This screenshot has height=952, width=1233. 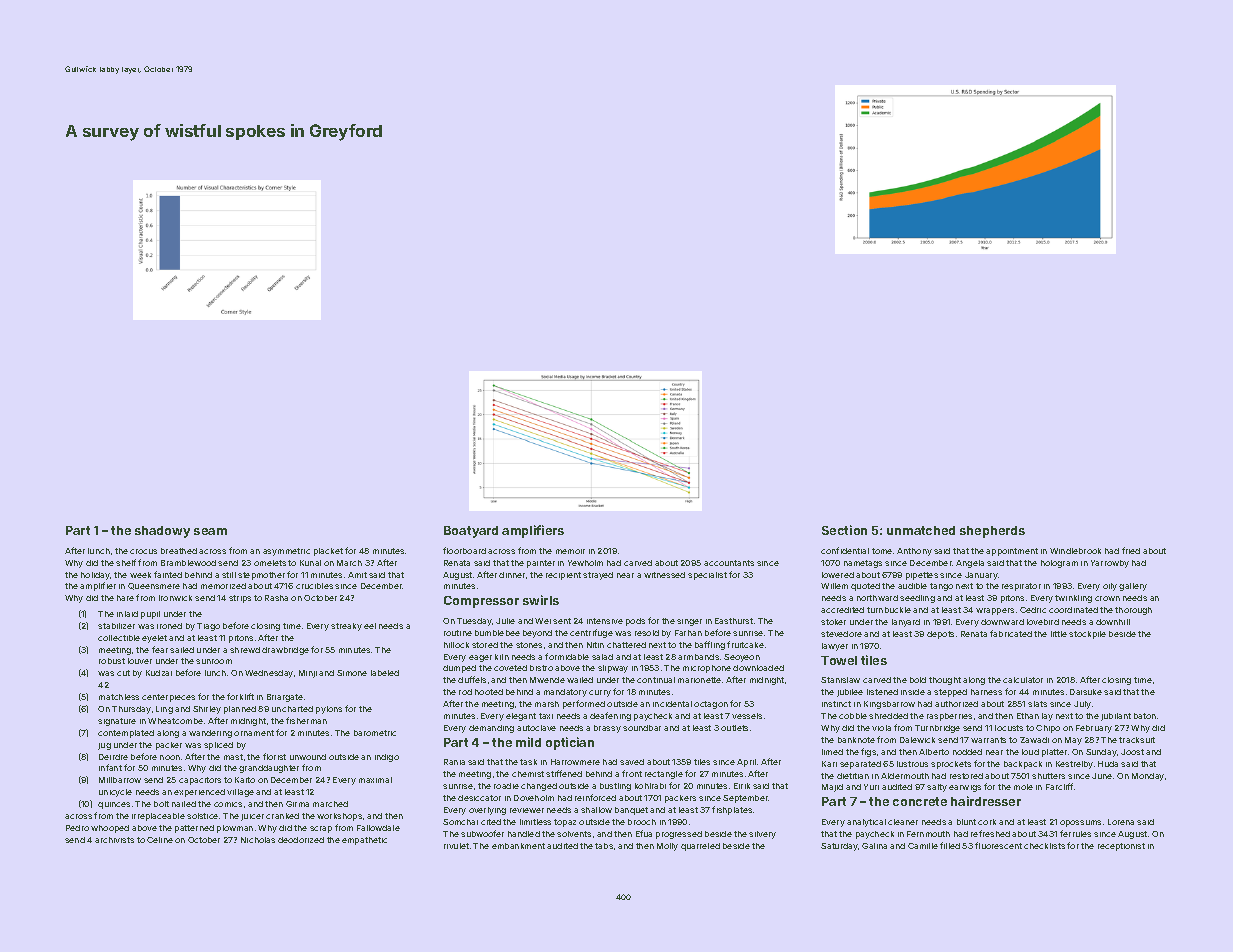 What do you see at coordinates (699, 680) in the screenshot?
I see `marionette` at bounding box center [699, 680].
